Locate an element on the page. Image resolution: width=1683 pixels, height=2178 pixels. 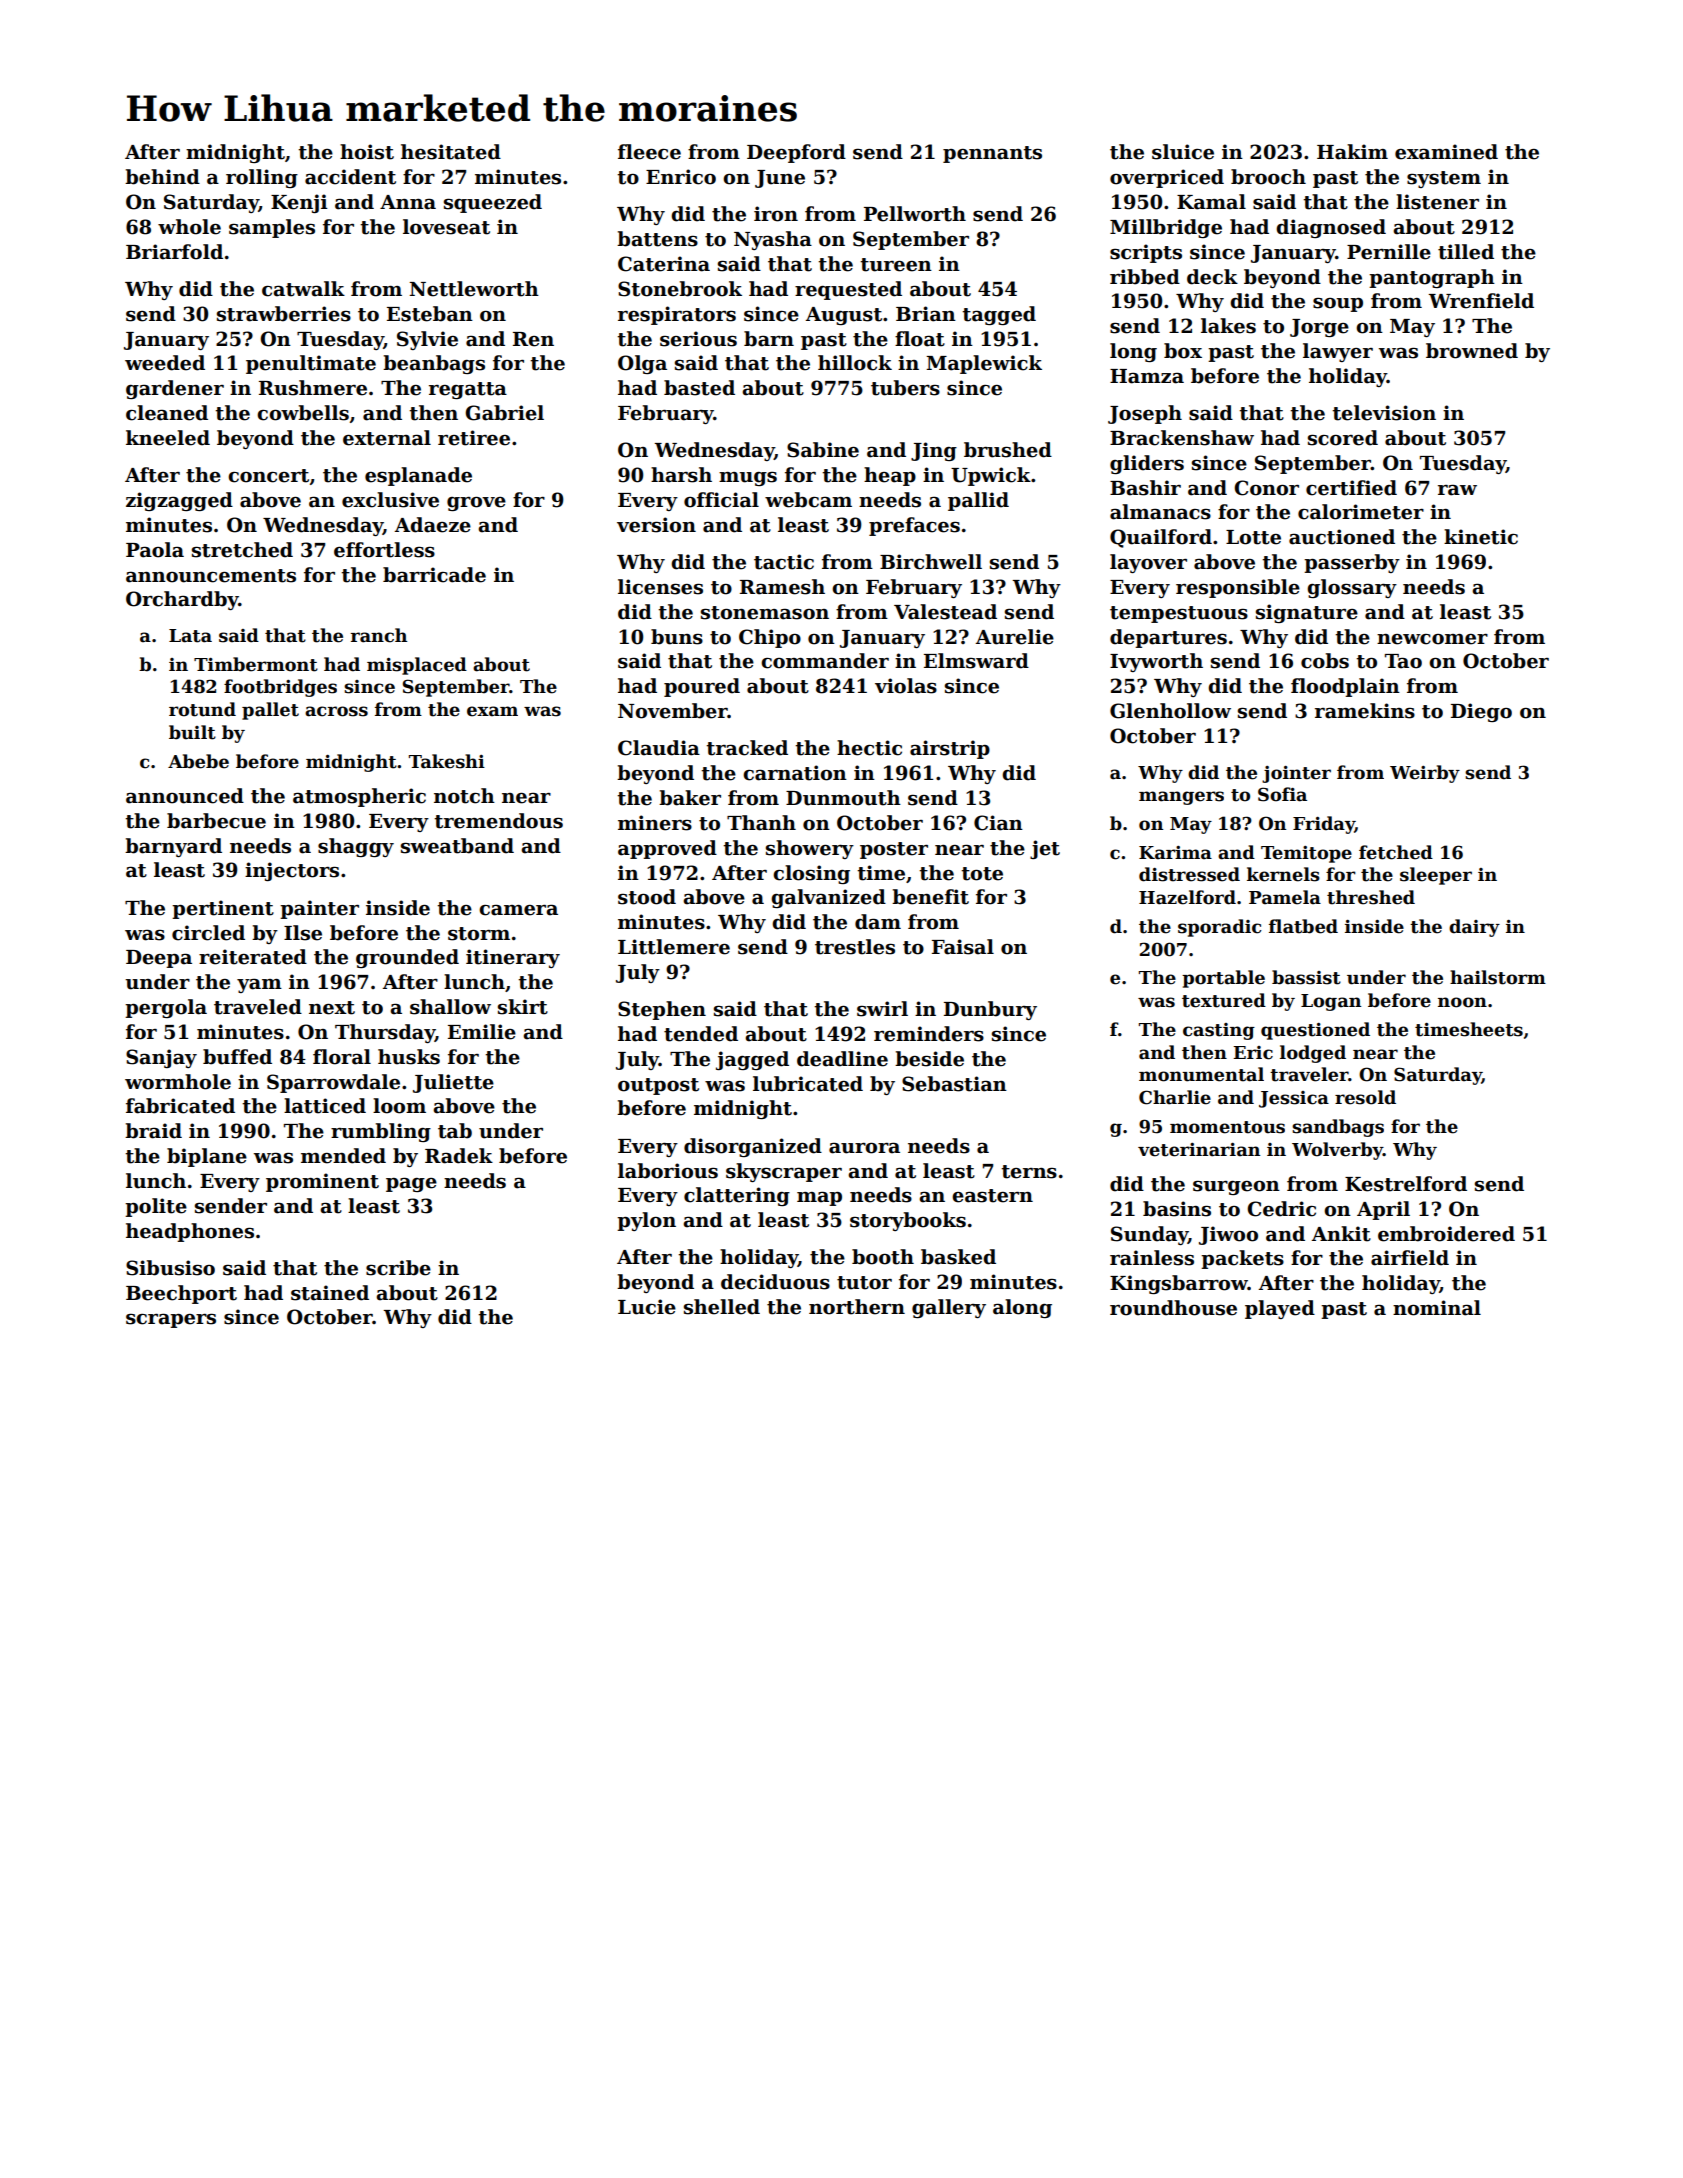
noon is located at coordinates (1462, 1002).
